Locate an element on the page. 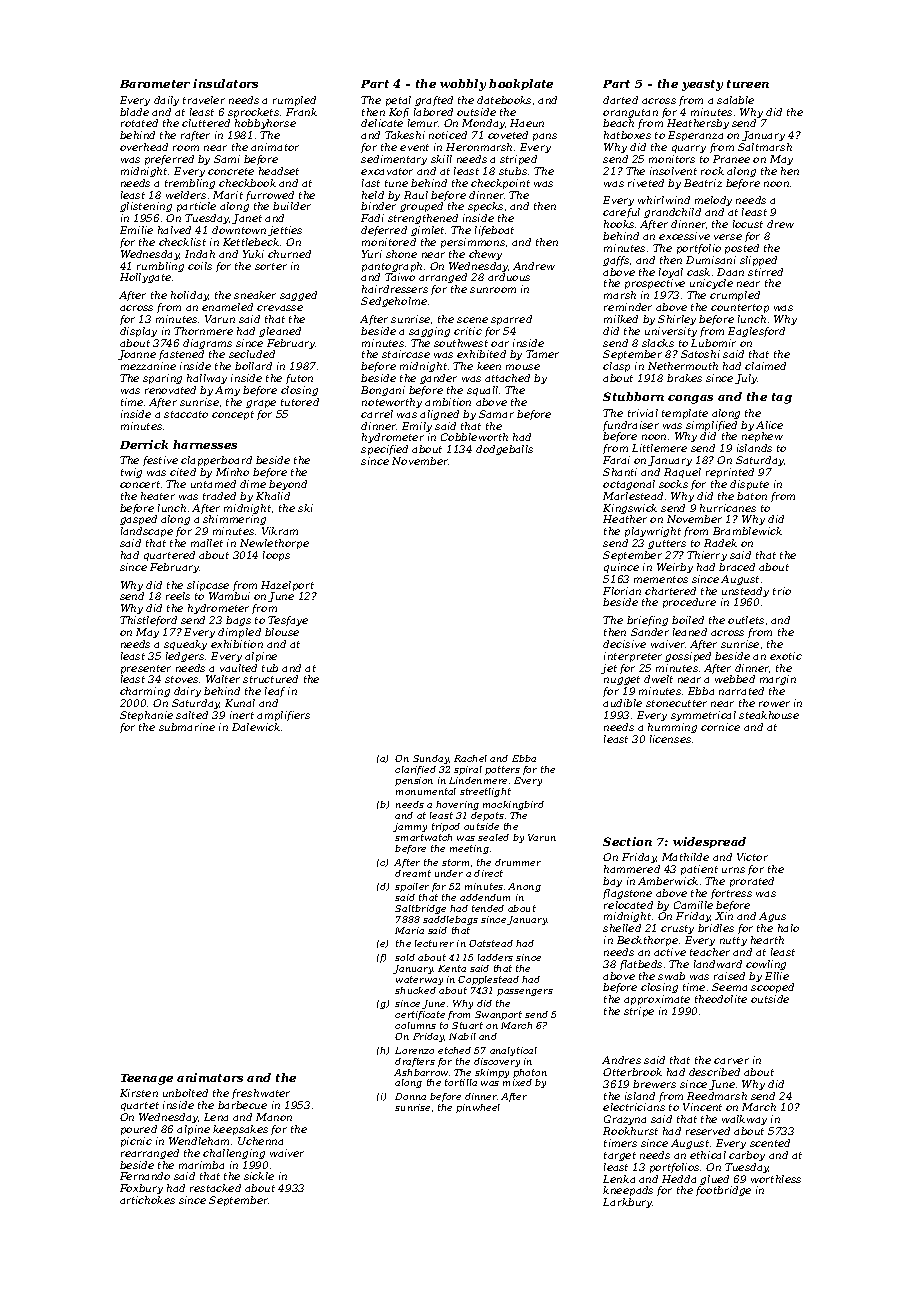 The image size is (924, 1308). Victor is located at coordinates (752, 857).
